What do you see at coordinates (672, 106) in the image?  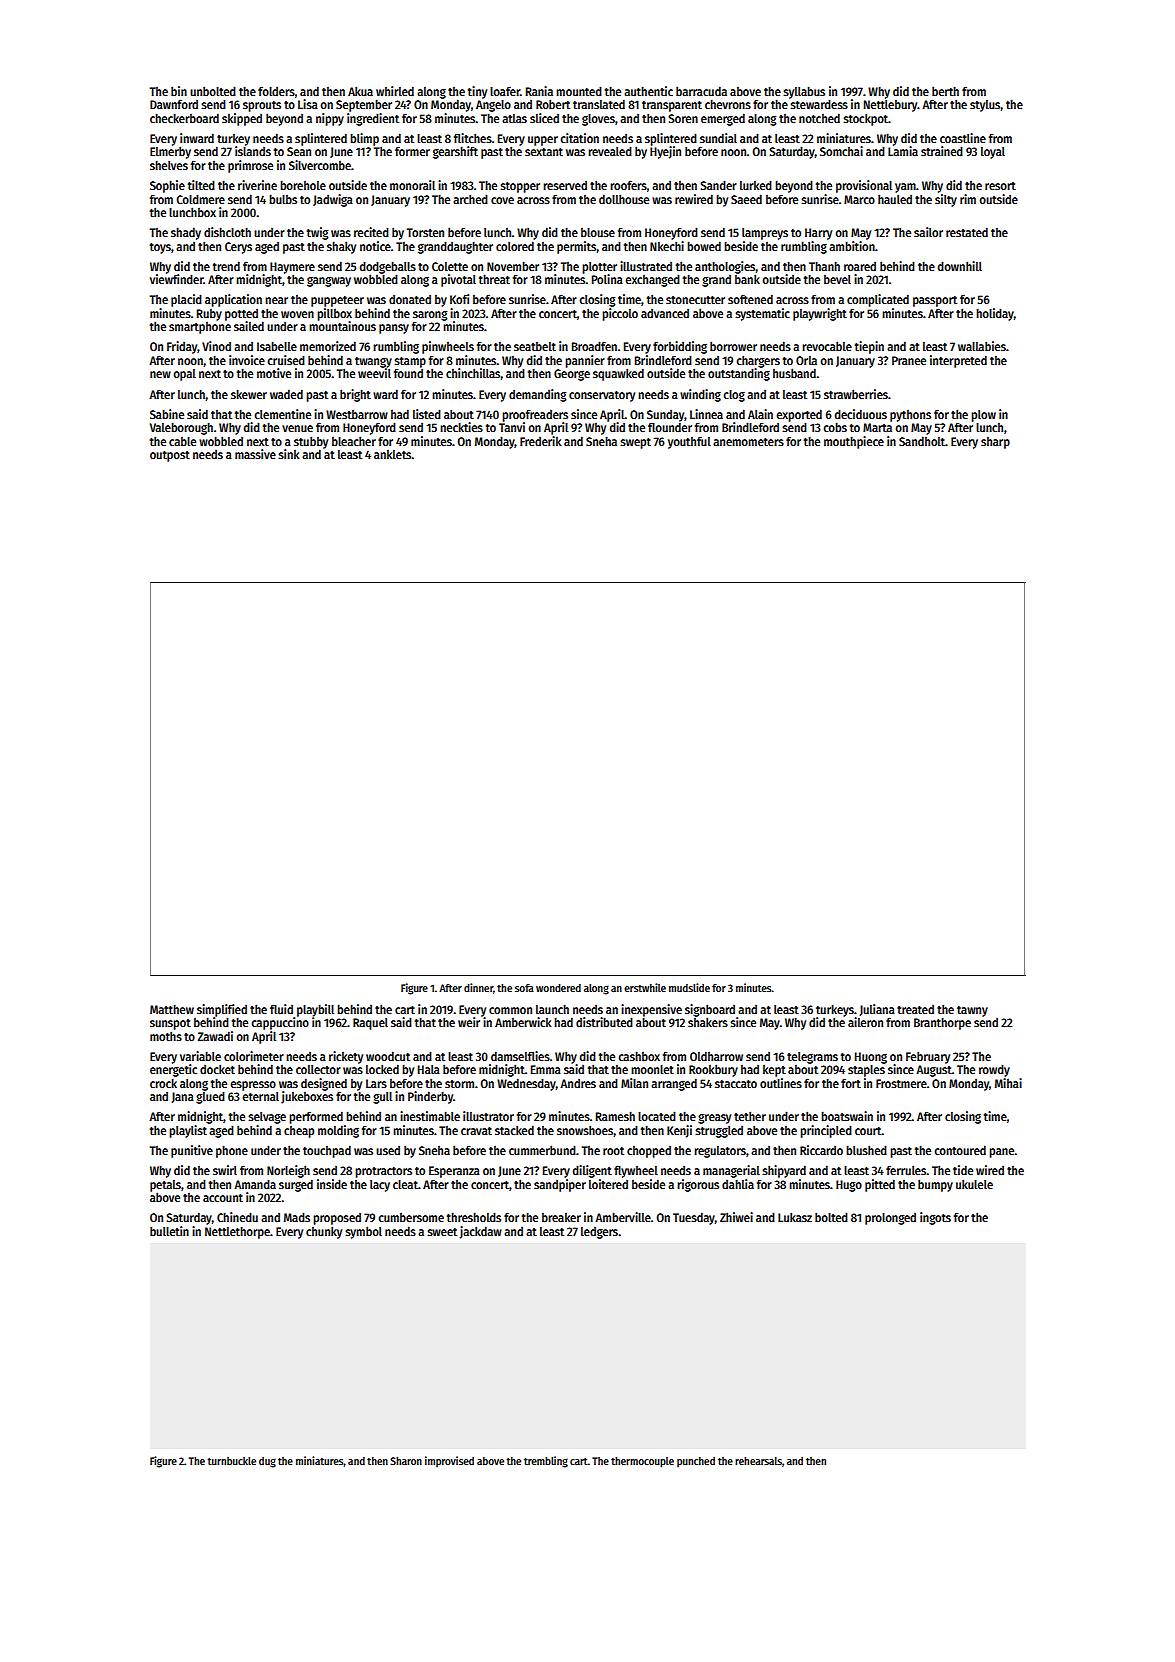 I see `transparent` at bounding box center [672, 106].
